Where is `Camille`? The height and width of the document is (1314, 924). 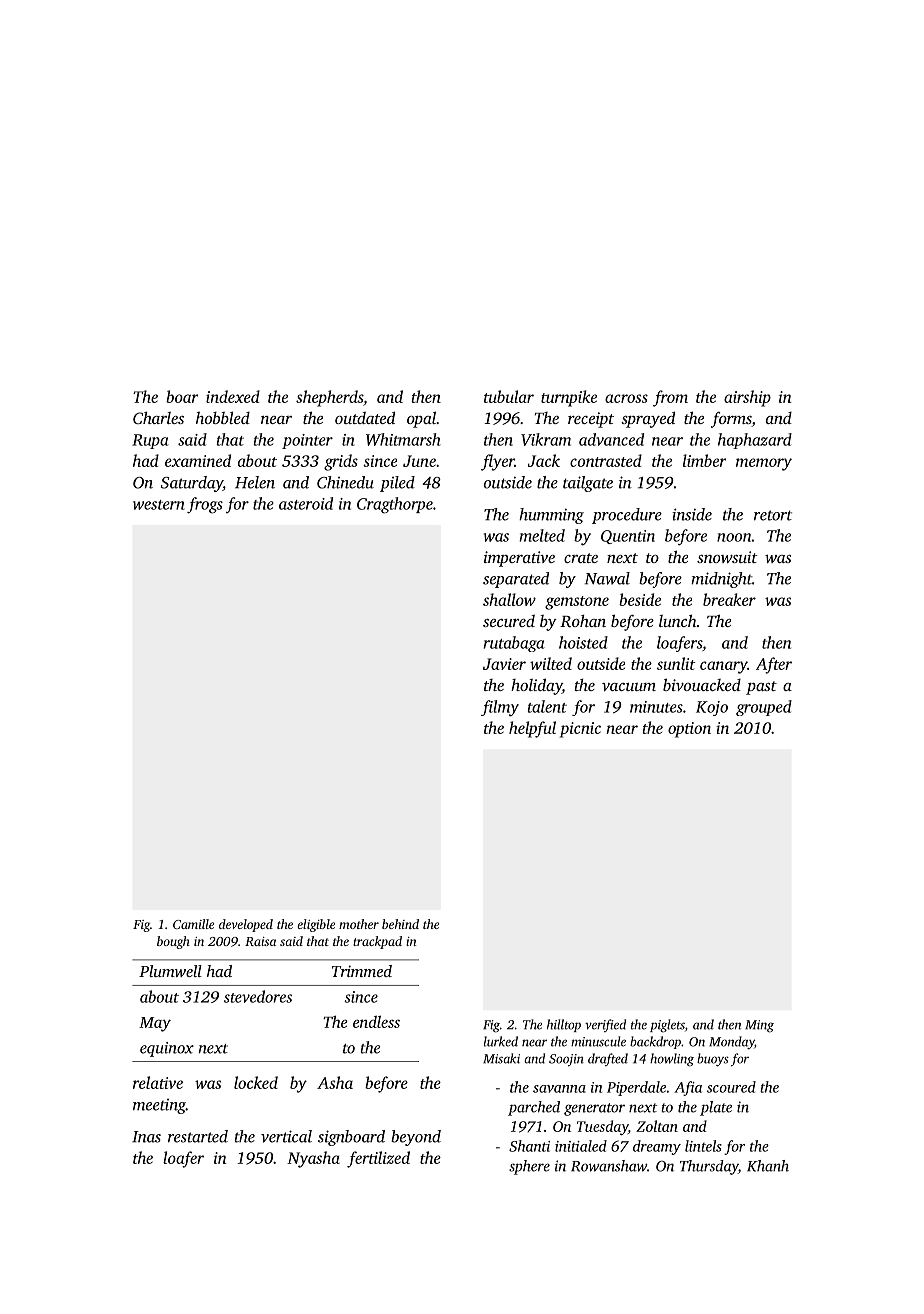
Camille is located at coordinates (193, 924).
